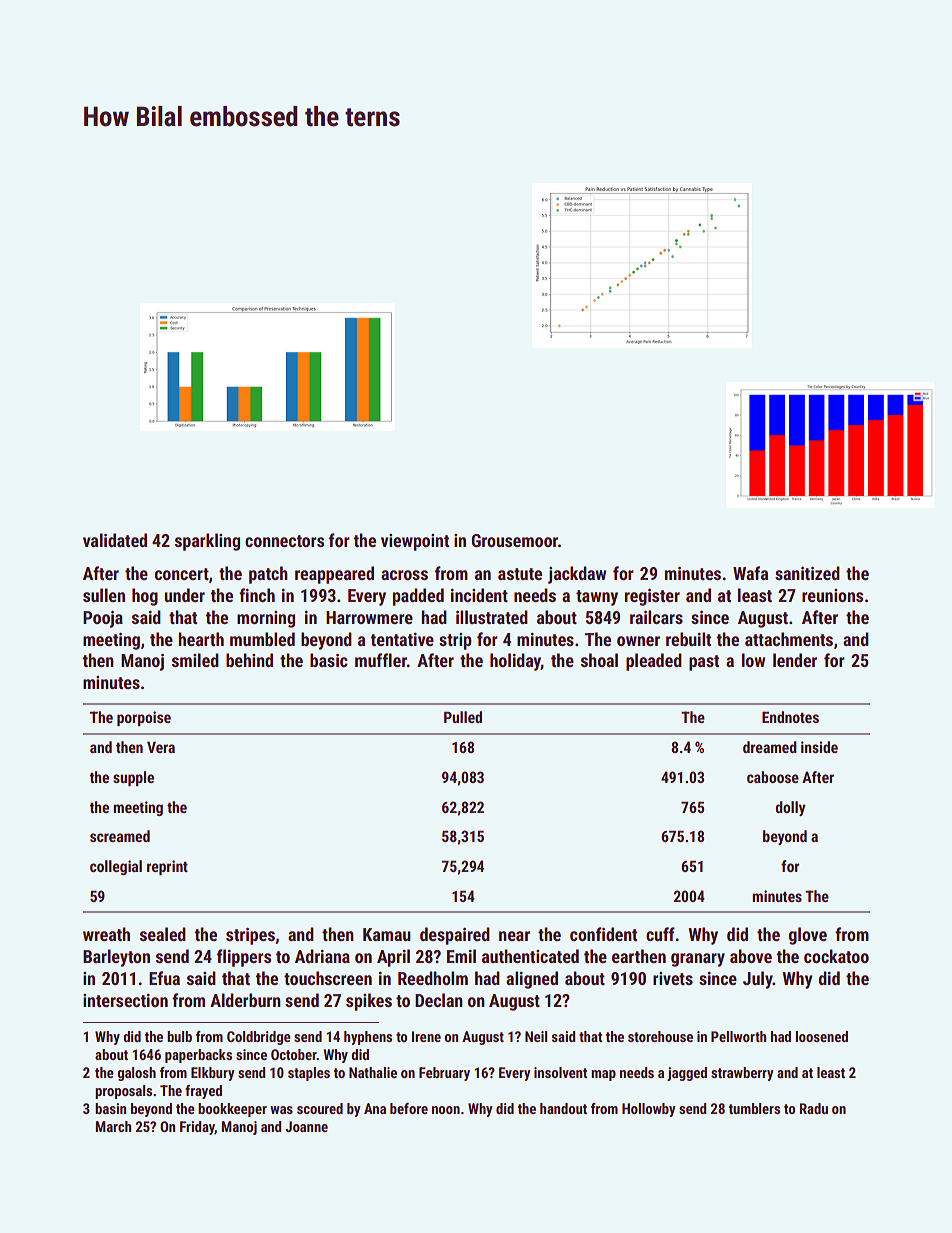 The image size is (952, 1233). What do you see at coordinates (110, 1108) in the screenshot?
I see `basin` at bounding box center [110, 1108].
